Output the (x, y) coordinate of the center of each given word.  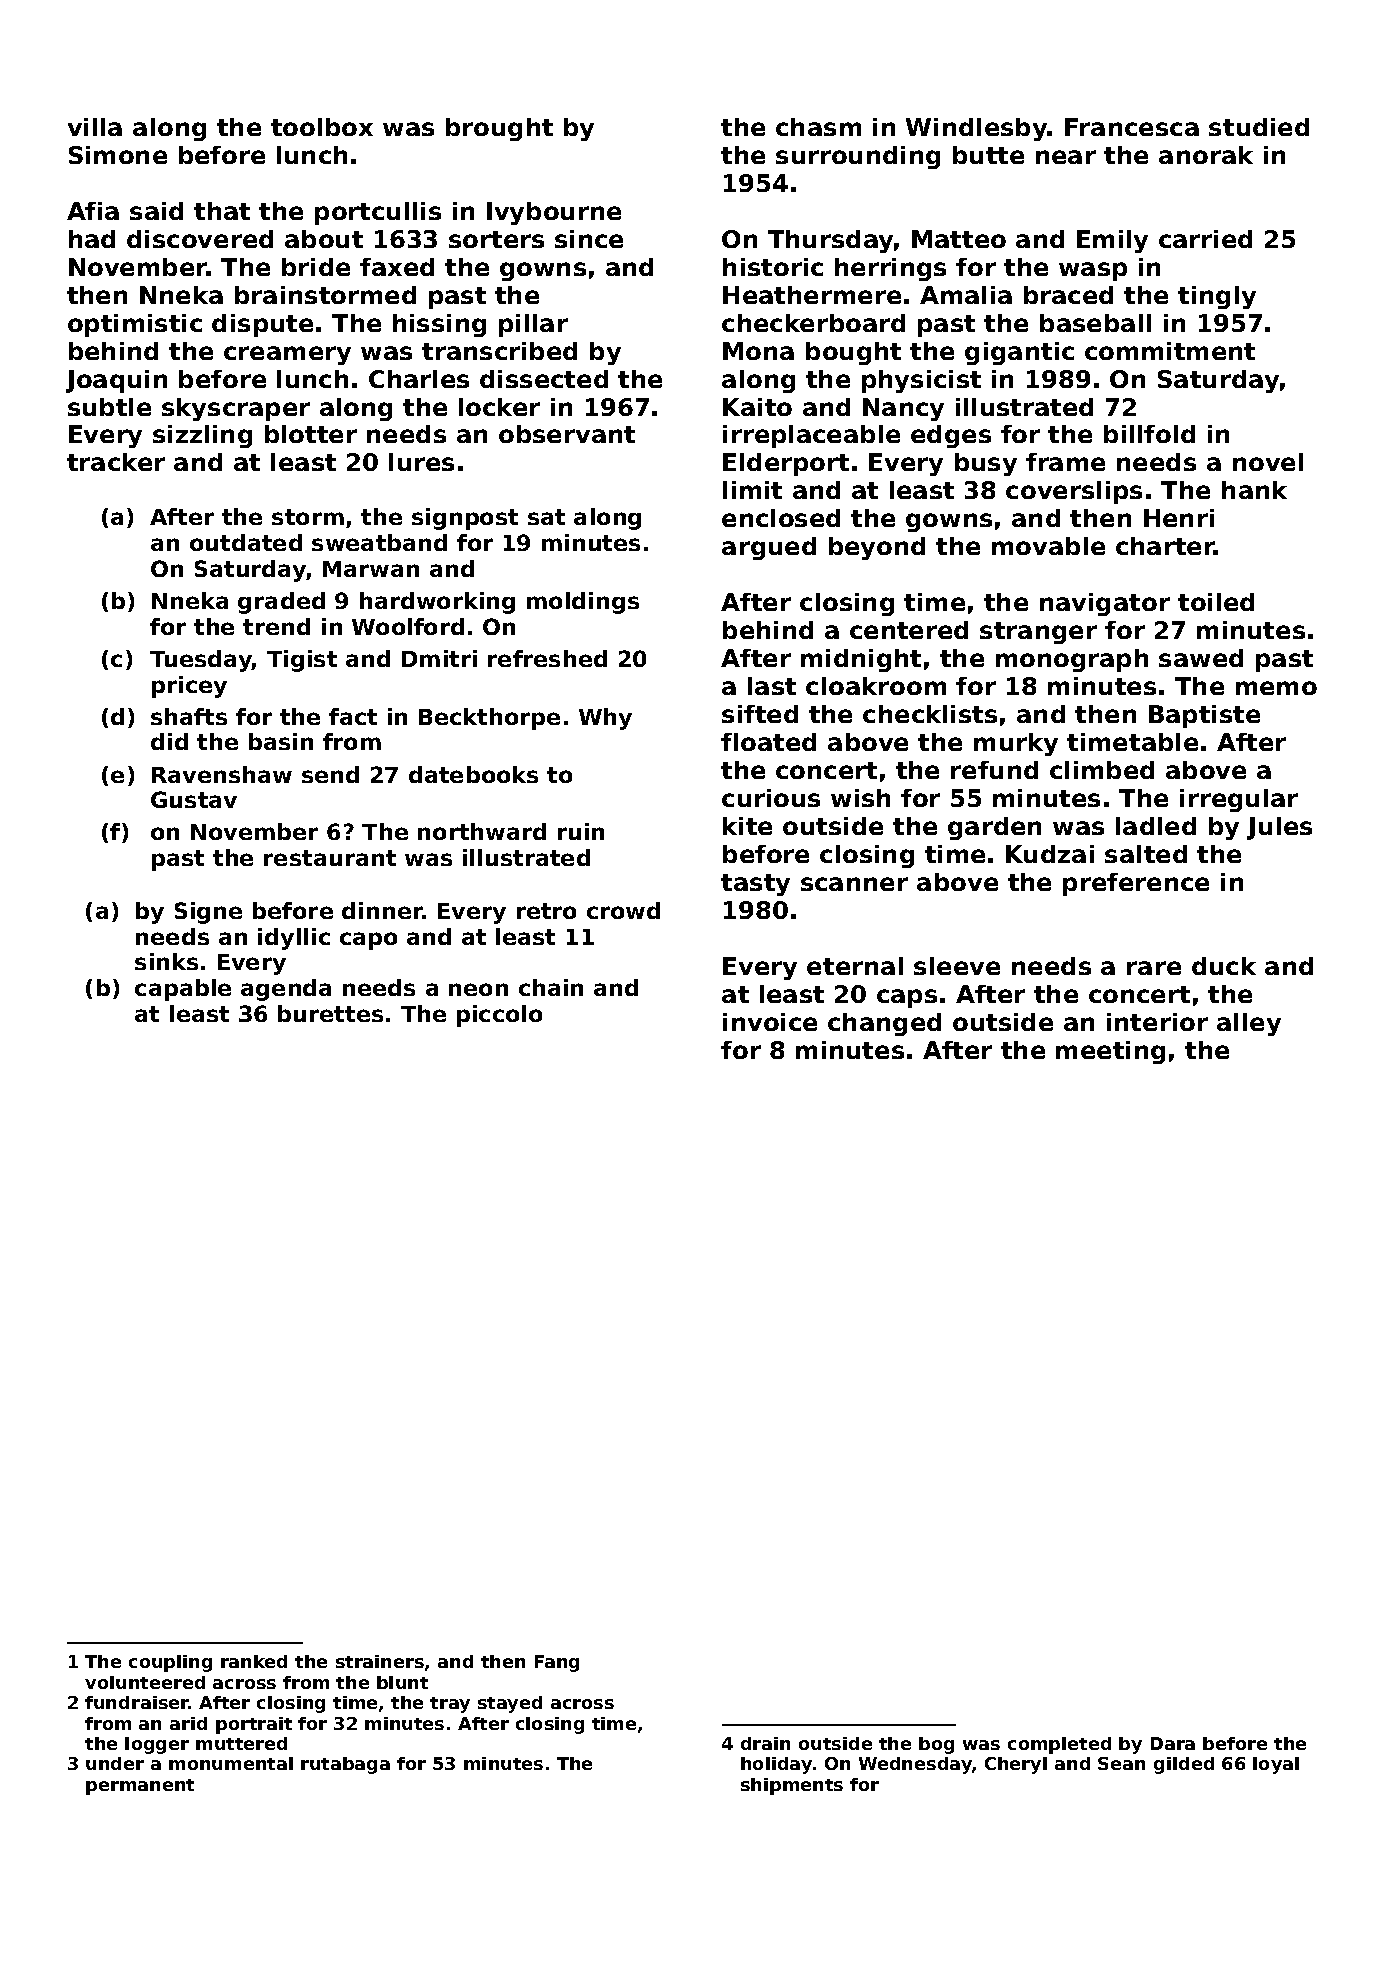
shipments (792, 1786)
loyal (1276, 1765)
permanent (140, 1787)
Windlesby (977, 129)
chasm (818, 127)
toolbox (322, 127)
